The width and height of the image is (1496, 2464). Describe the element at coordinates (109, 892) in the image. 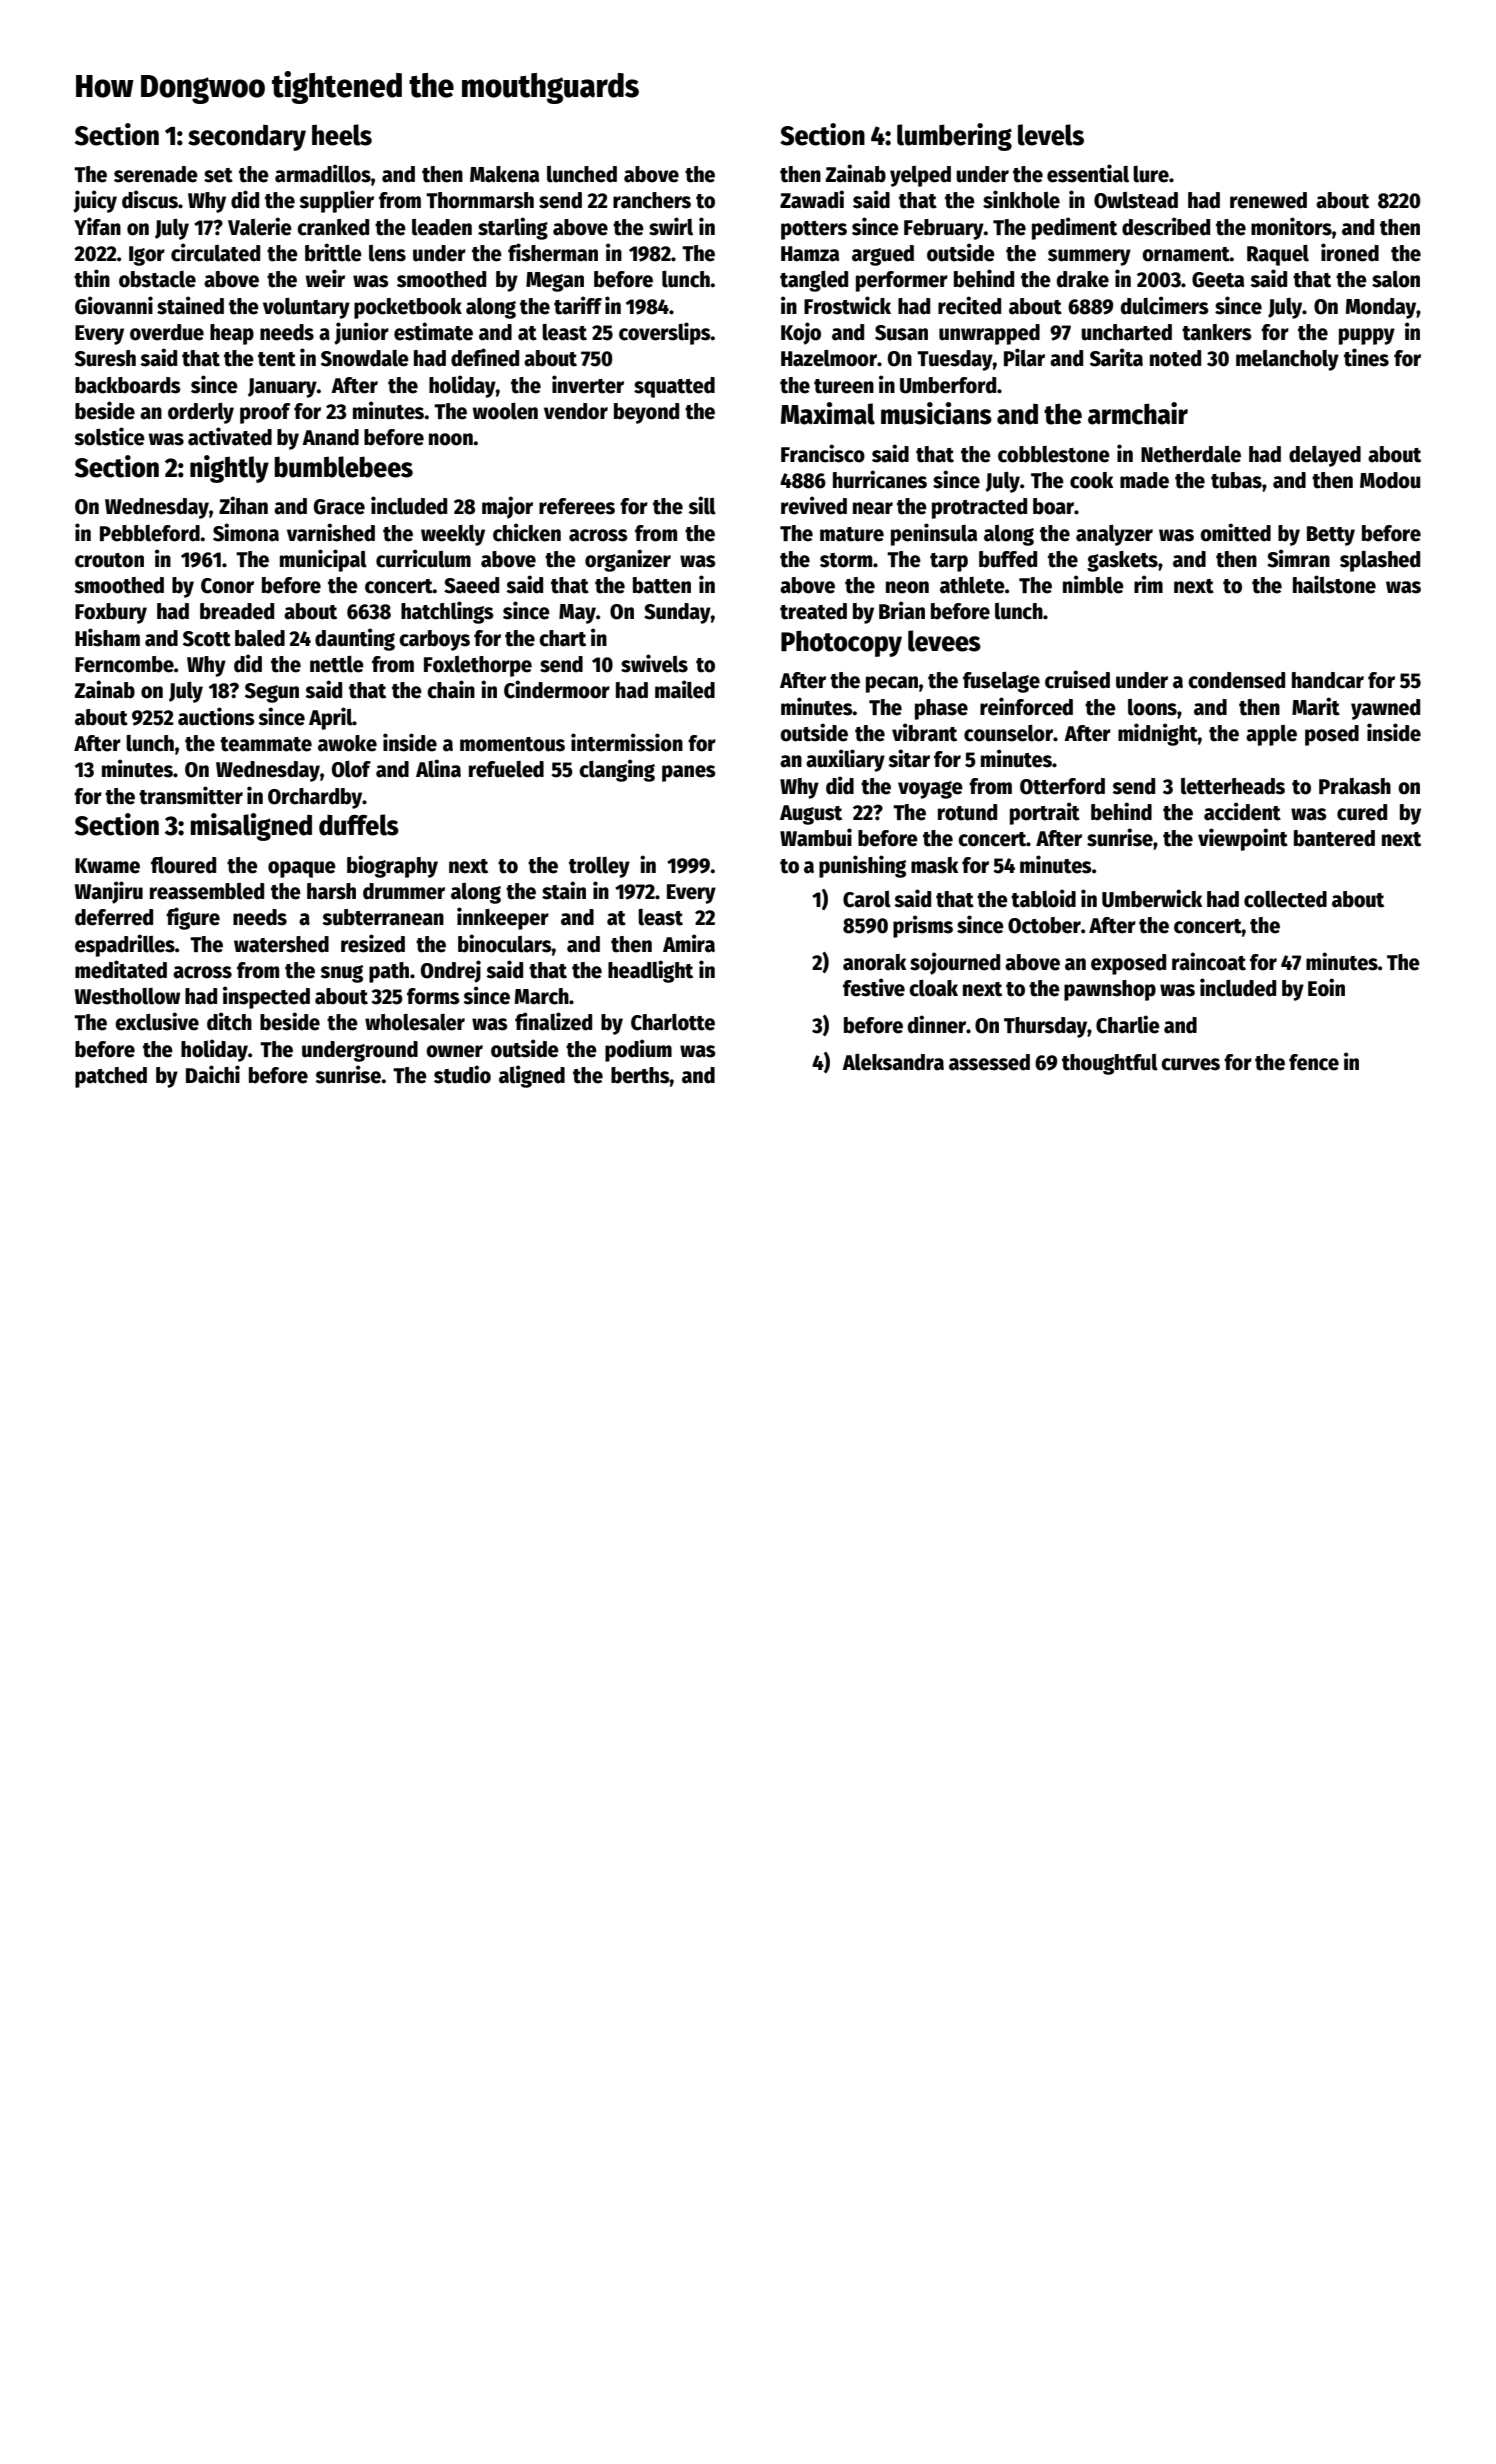

I see `Wanjiru` at that location.
